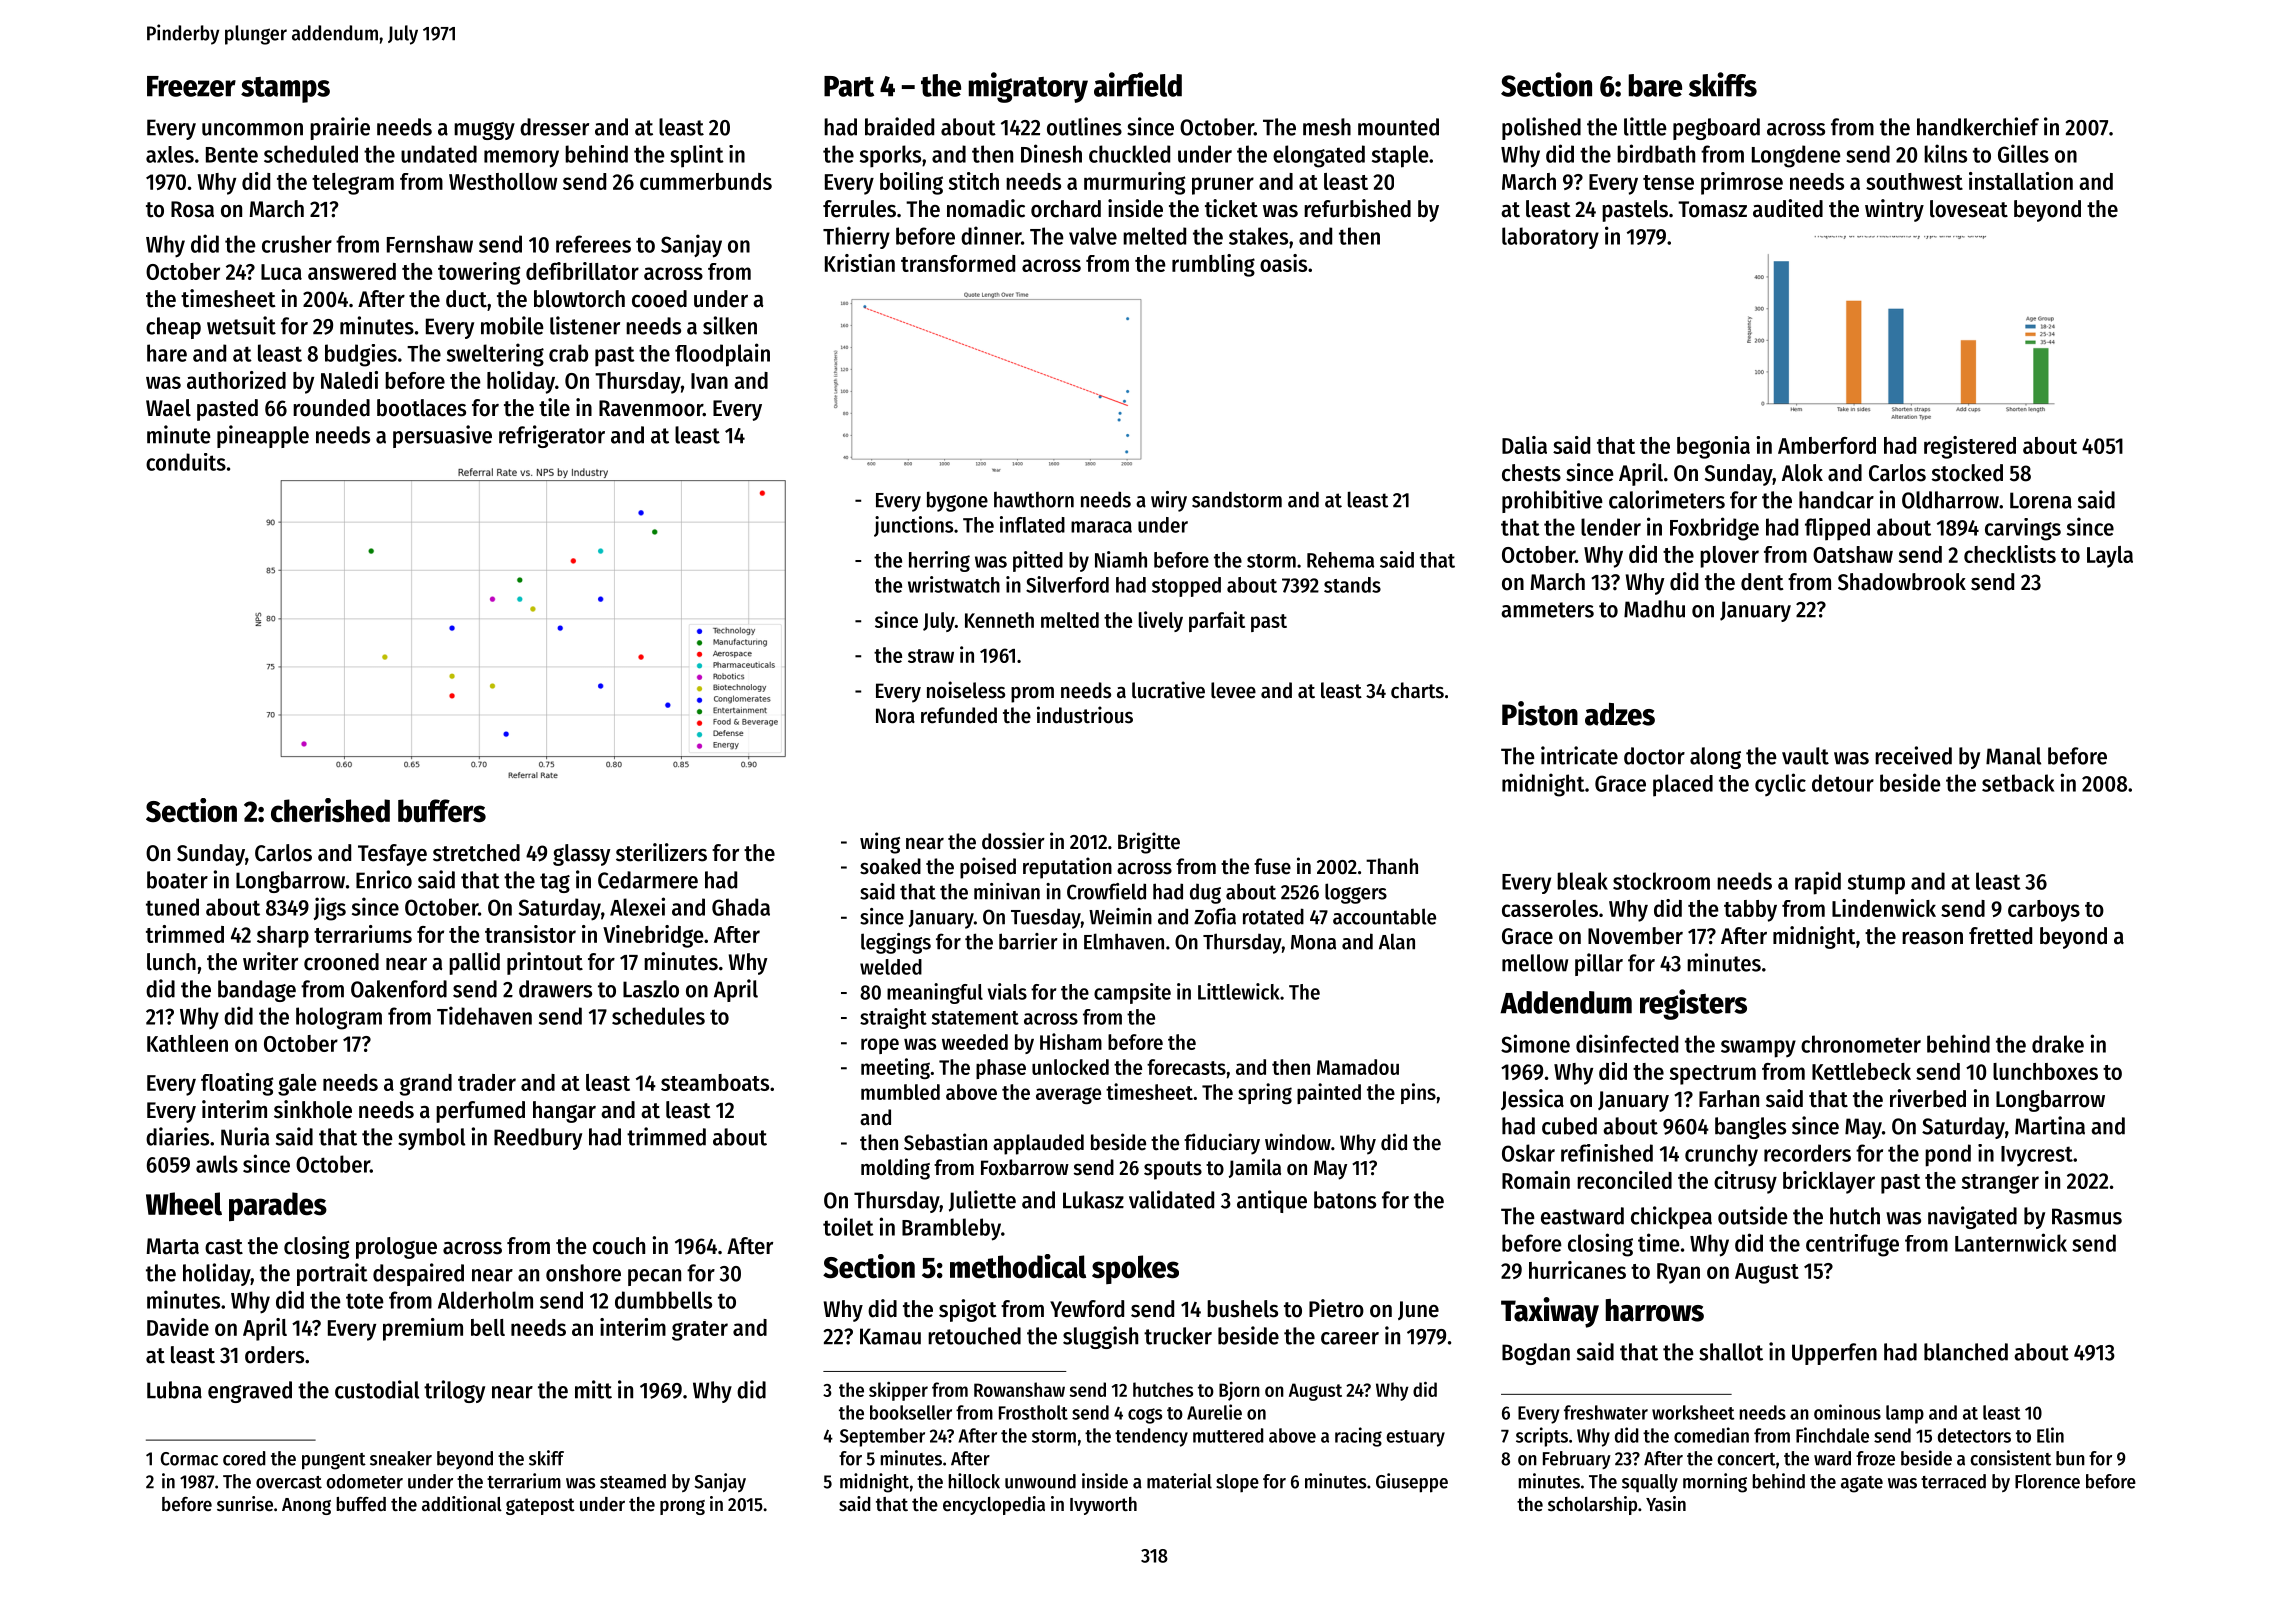 The image size is (2282, 1614). I want to click on prong, so click(682, 1507).
